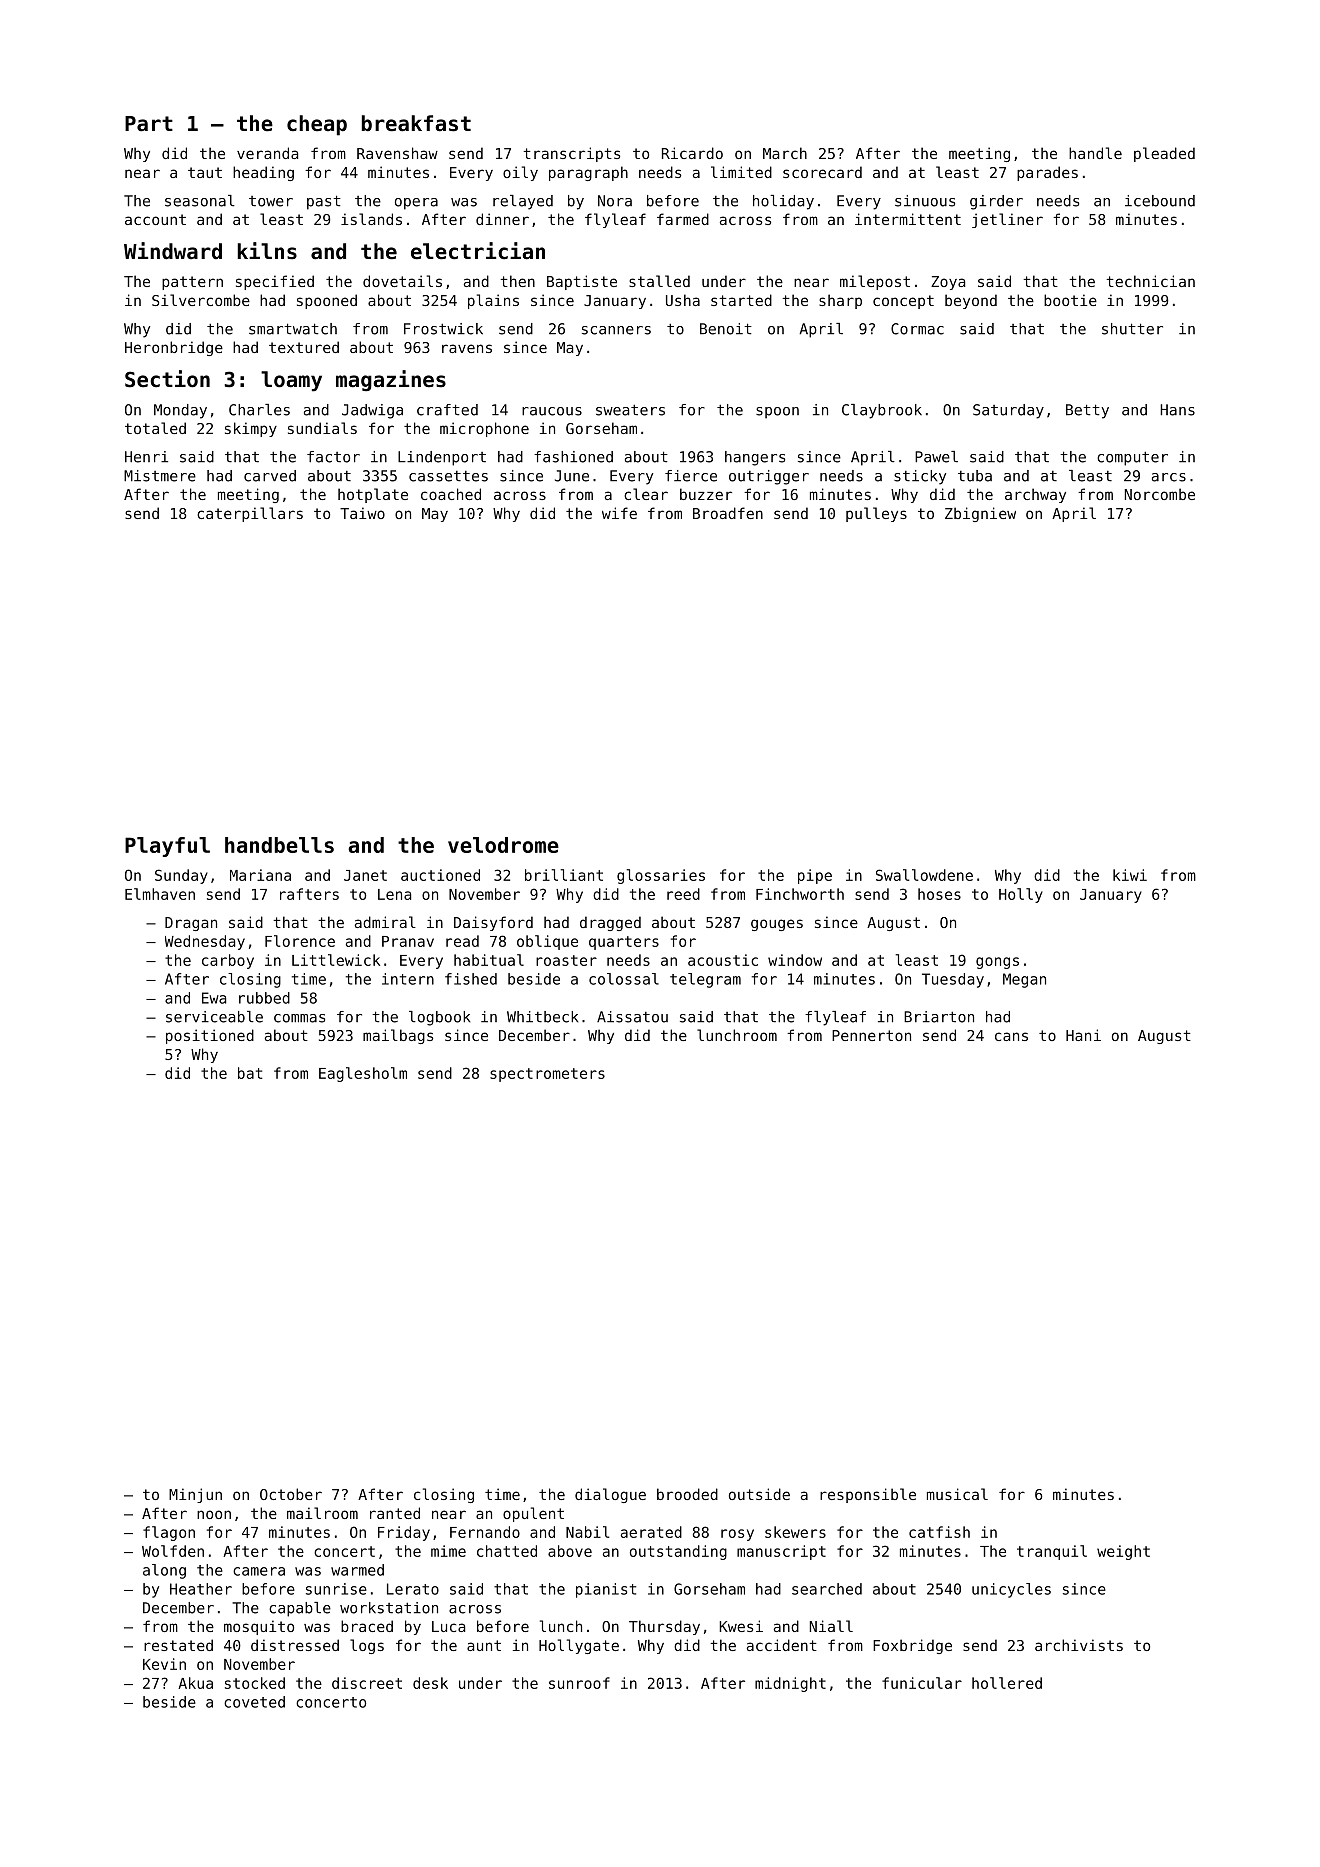 The height and width of the screenshot is (1867, 1320). Describe the element at coordinates (571, 154) in the screenshot. I see `transcripts` at that location.
